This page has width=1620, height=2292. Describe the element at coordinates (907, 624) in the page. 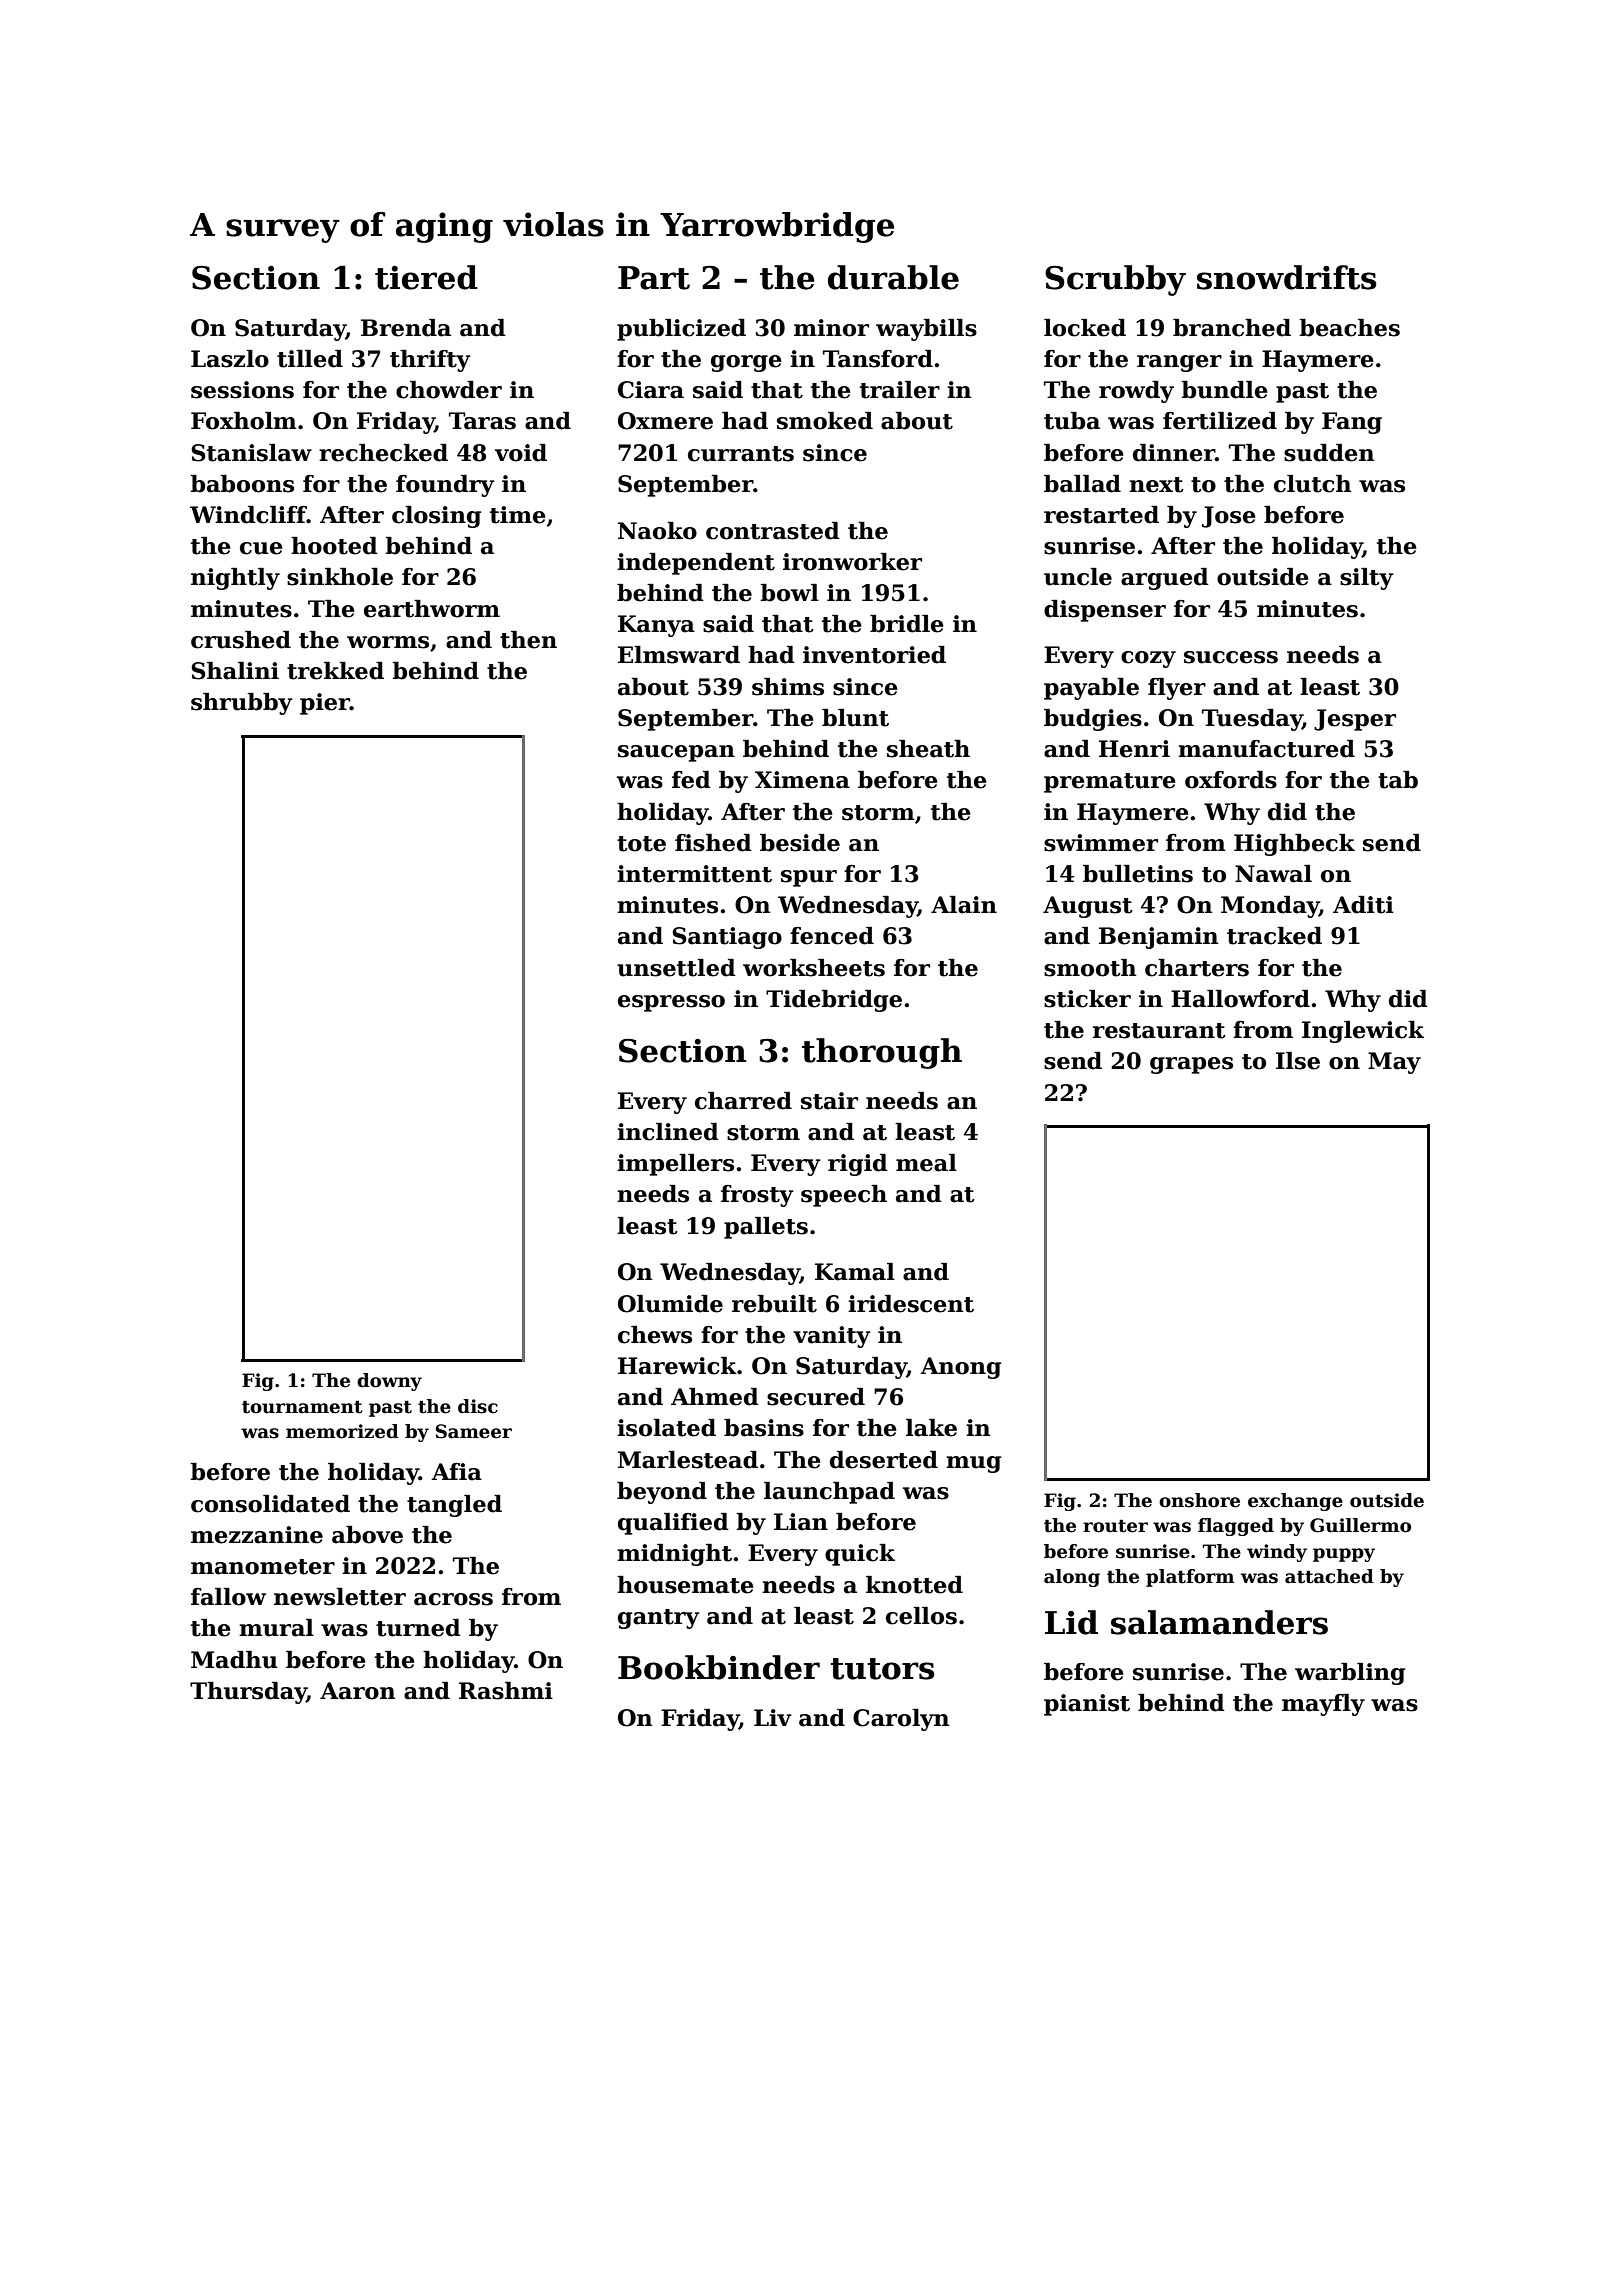

I see `bridle` at that location.
